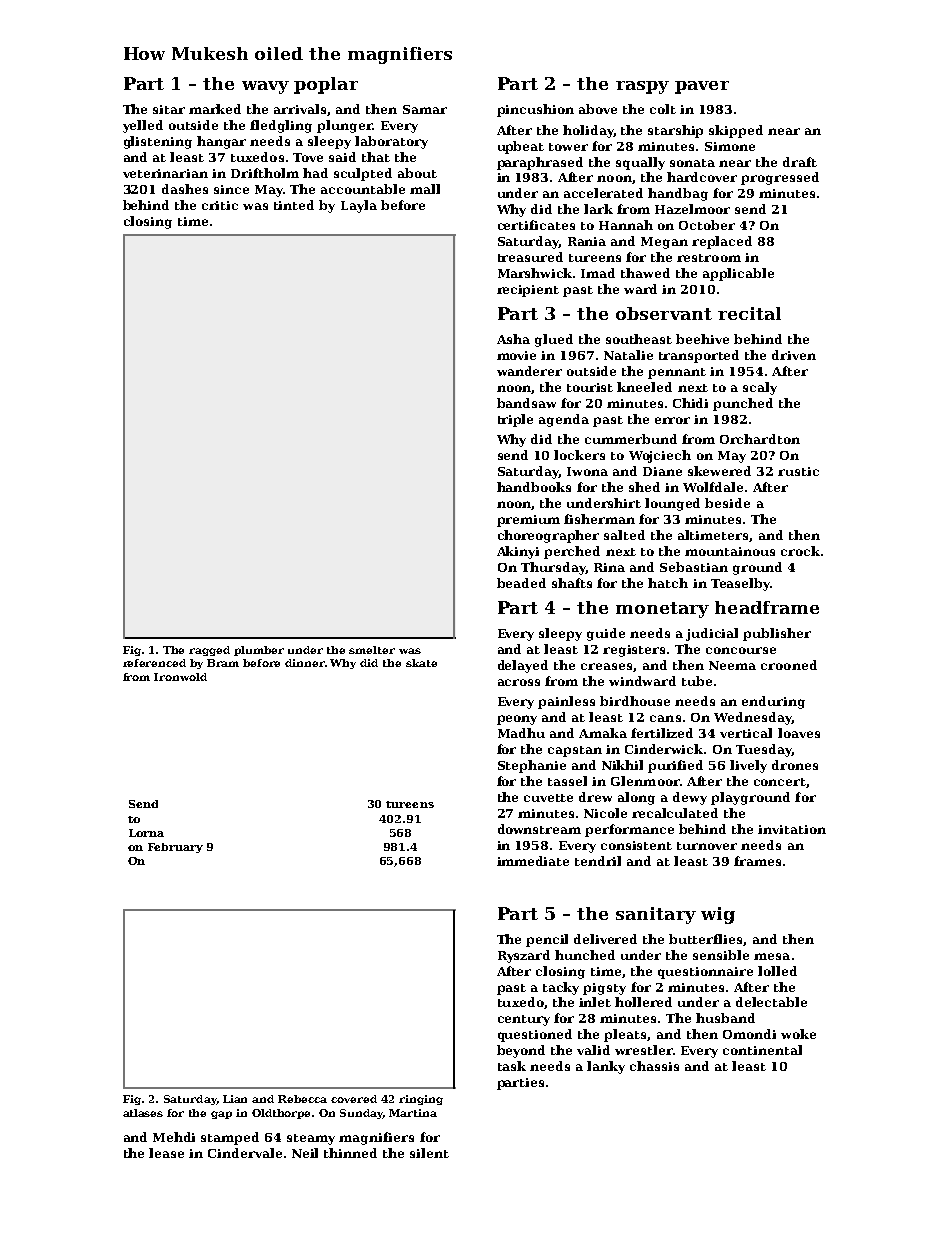 The height and width of the page is (1233, 952). Describe the element at coordinates (640, 163) in the page. I see `squally` at that location.
